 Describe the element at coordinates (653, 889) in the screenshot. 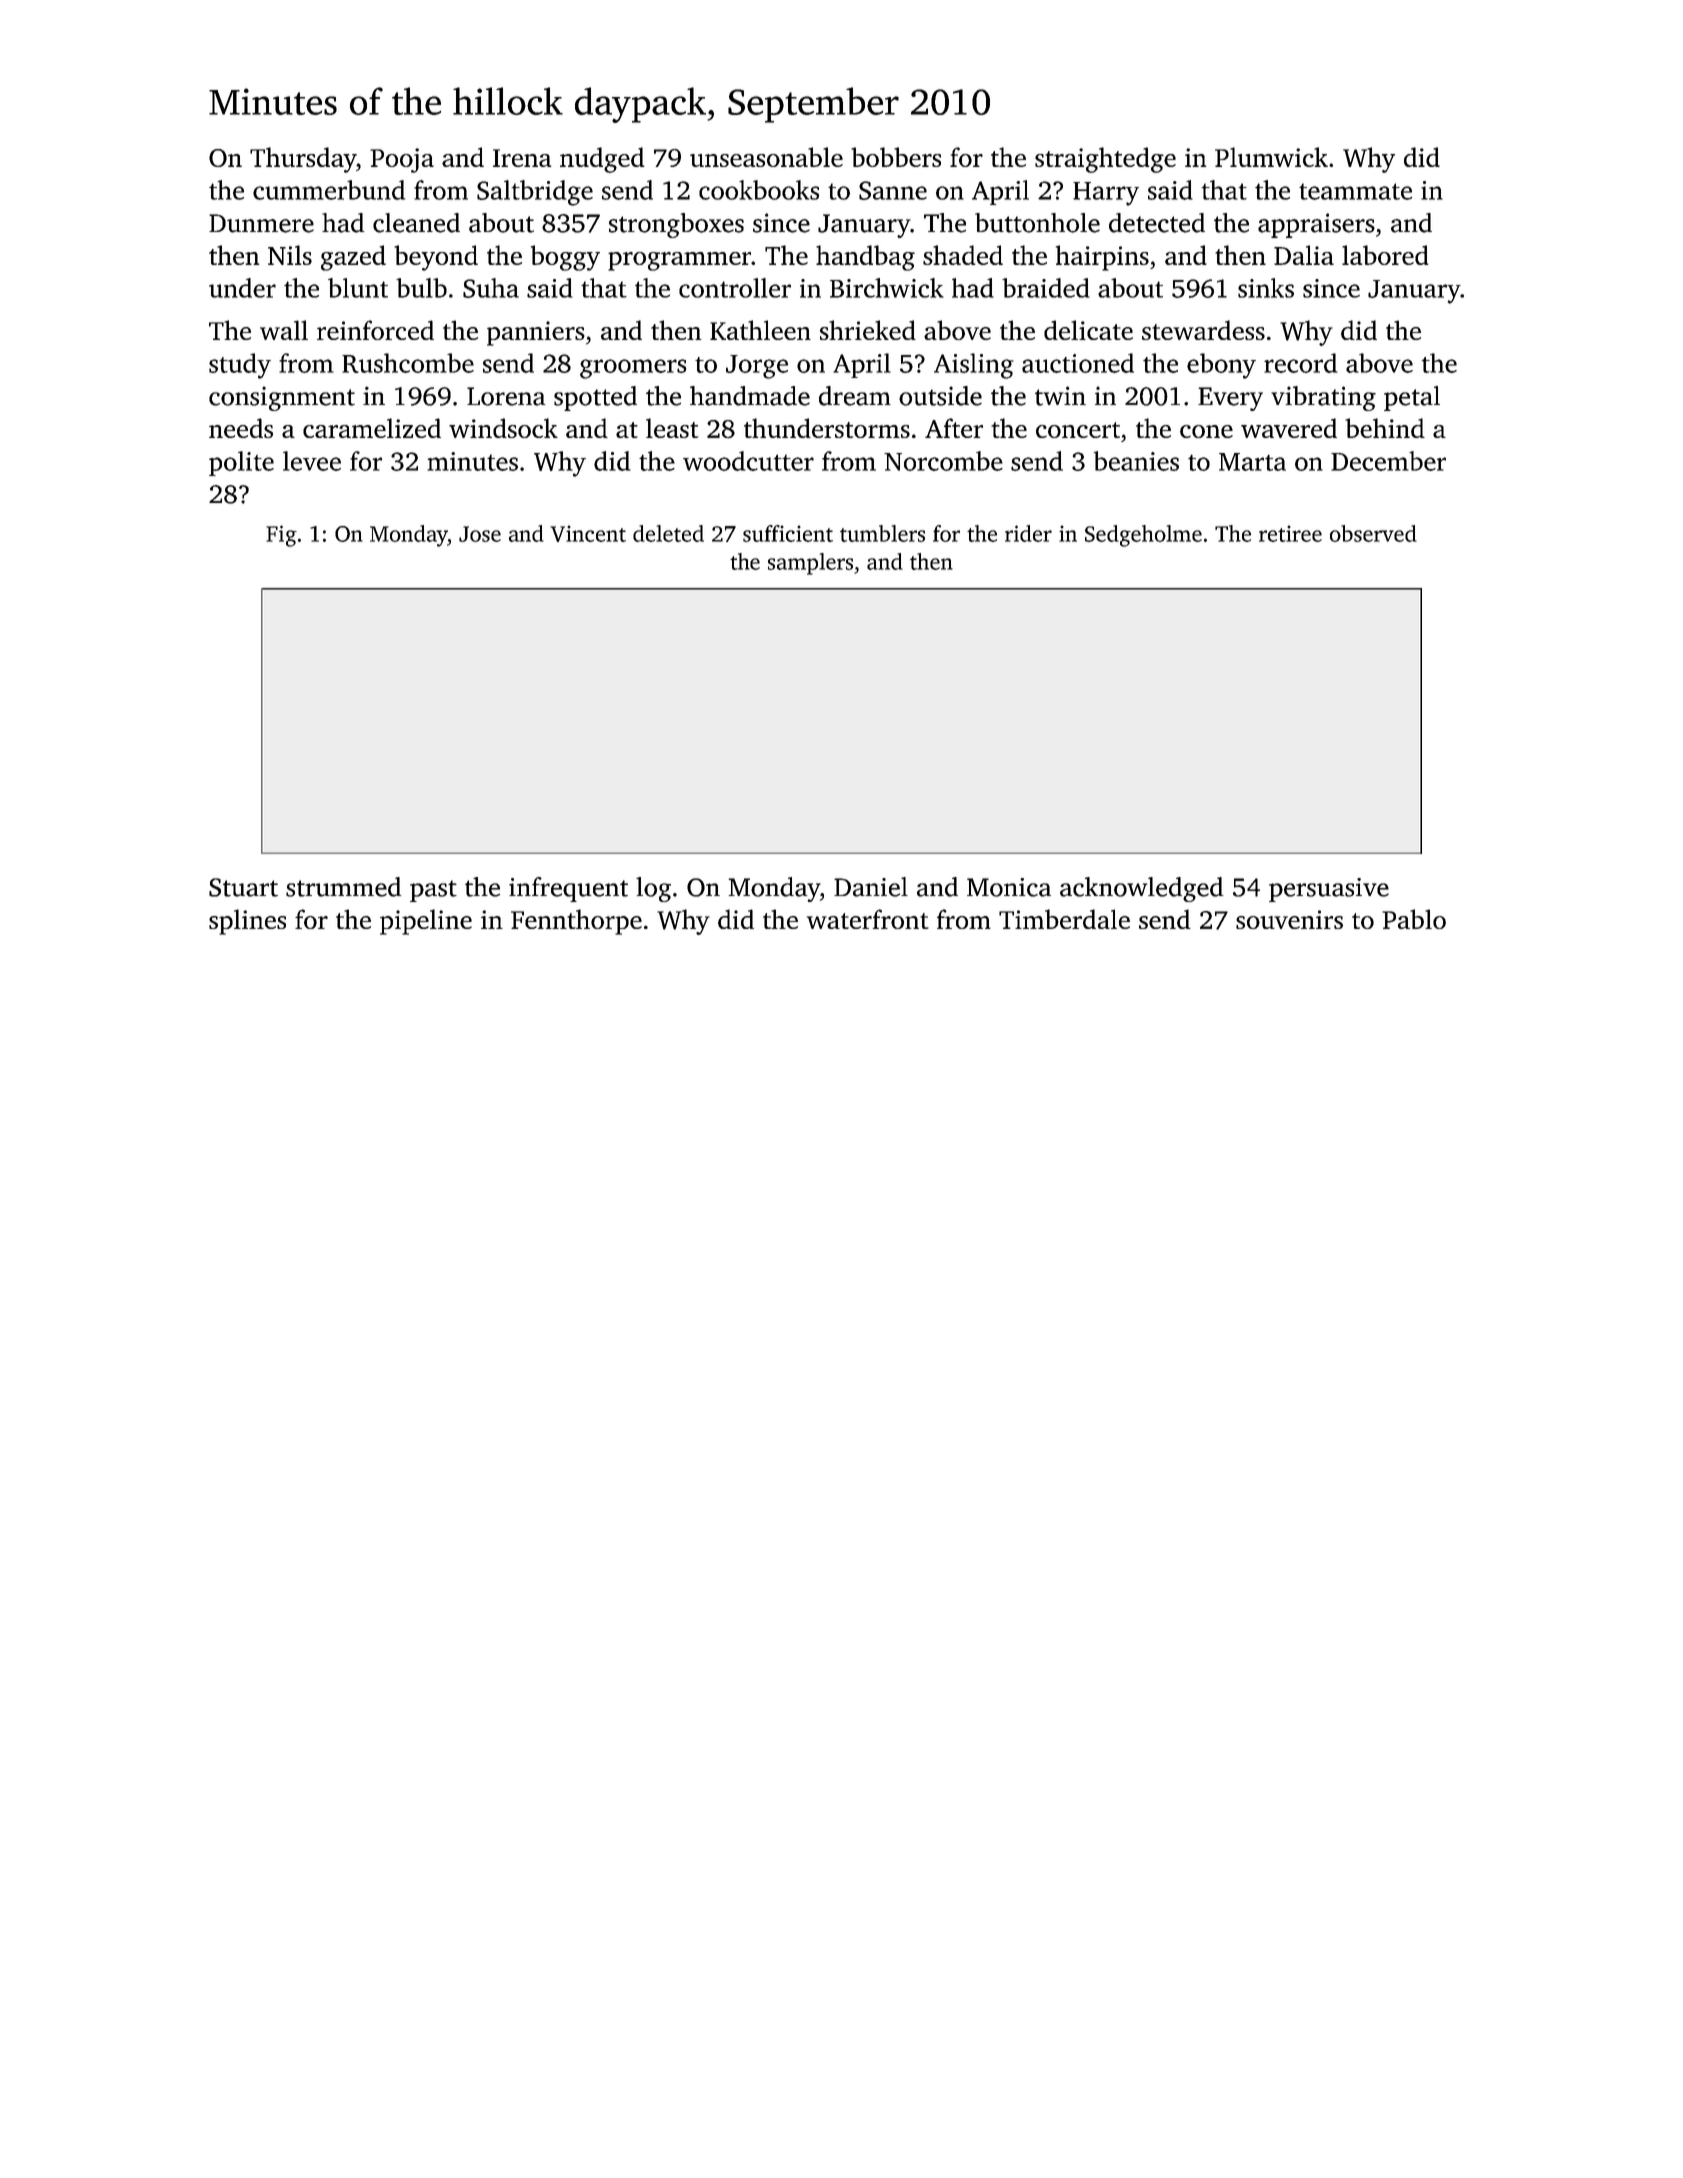

I see `log` at that location.
